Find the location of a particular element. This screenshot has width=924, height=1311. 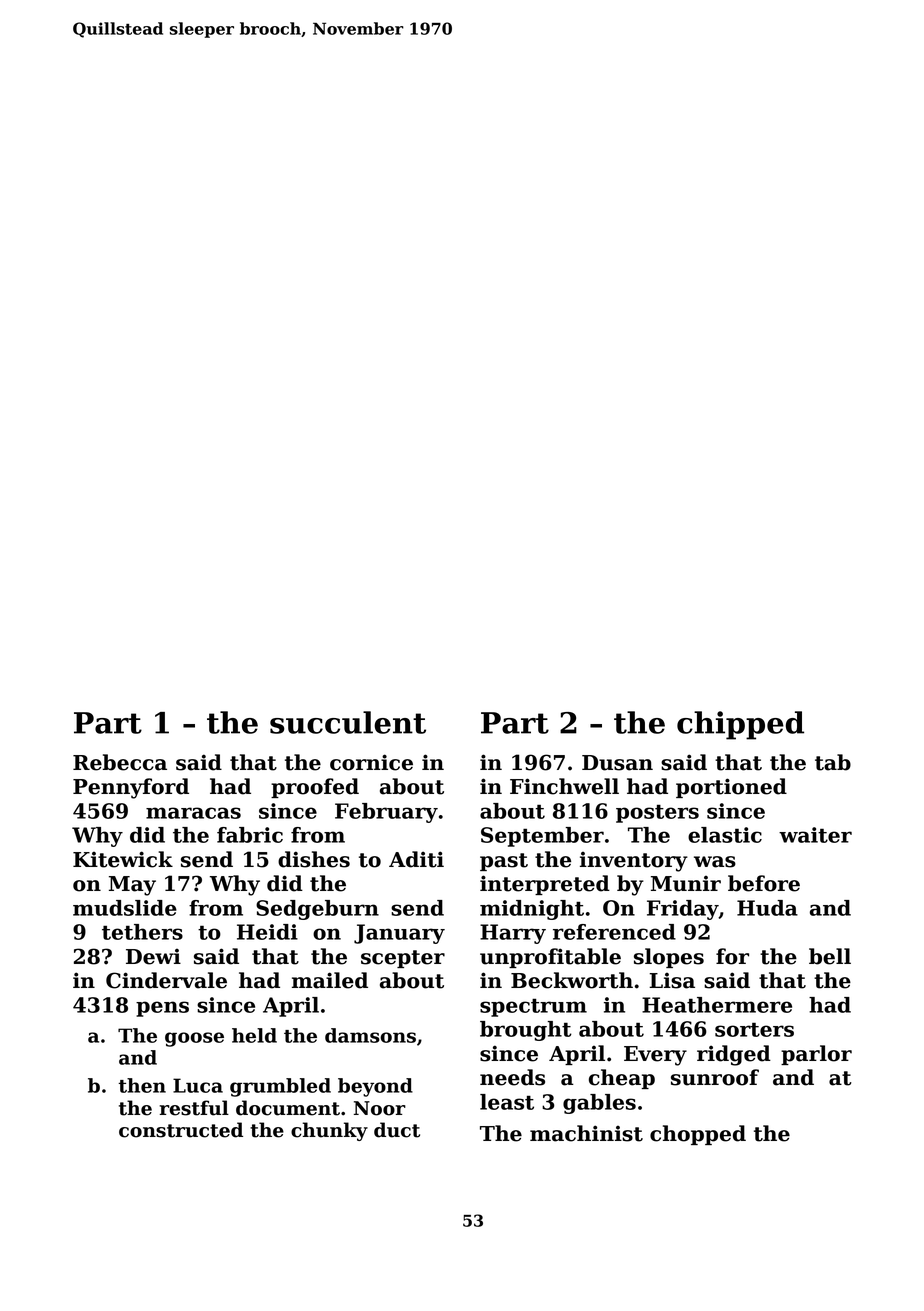

Dewi is located at coordinates (153, 957).
